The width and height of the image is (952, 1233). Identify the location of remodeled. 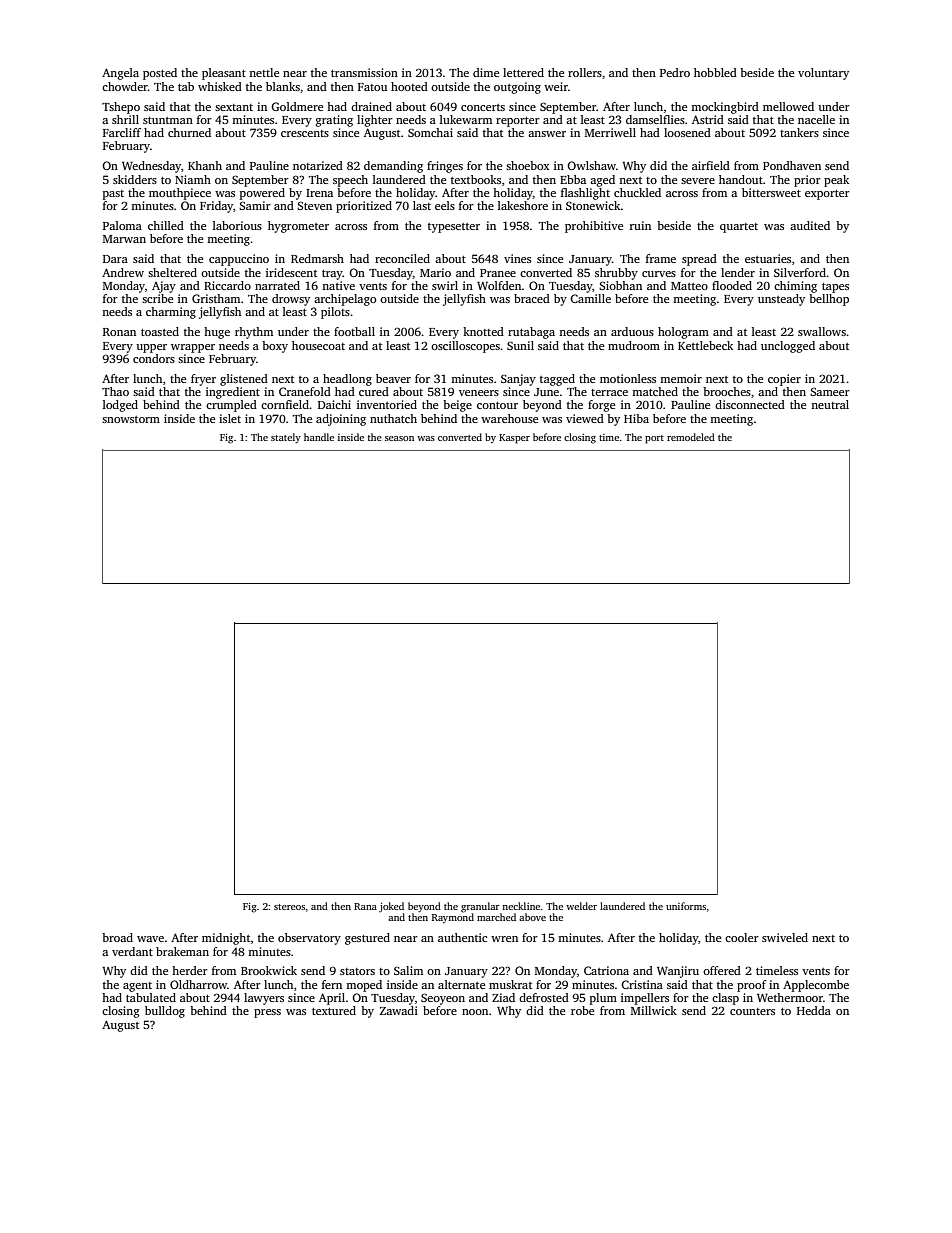
(691, 437).
